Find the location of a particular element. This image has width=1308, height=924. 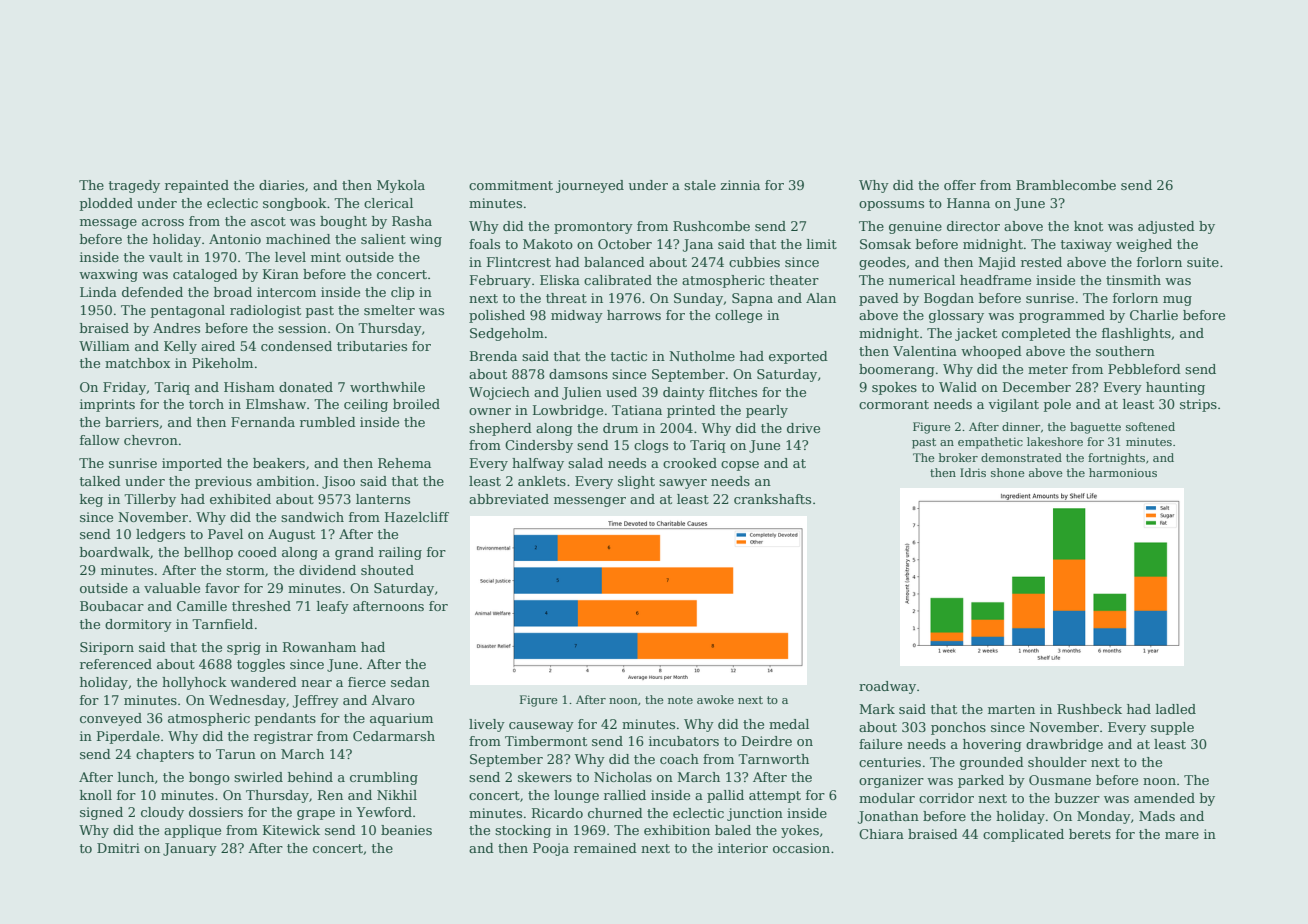

roadway is located at coordinates (887, 687).
